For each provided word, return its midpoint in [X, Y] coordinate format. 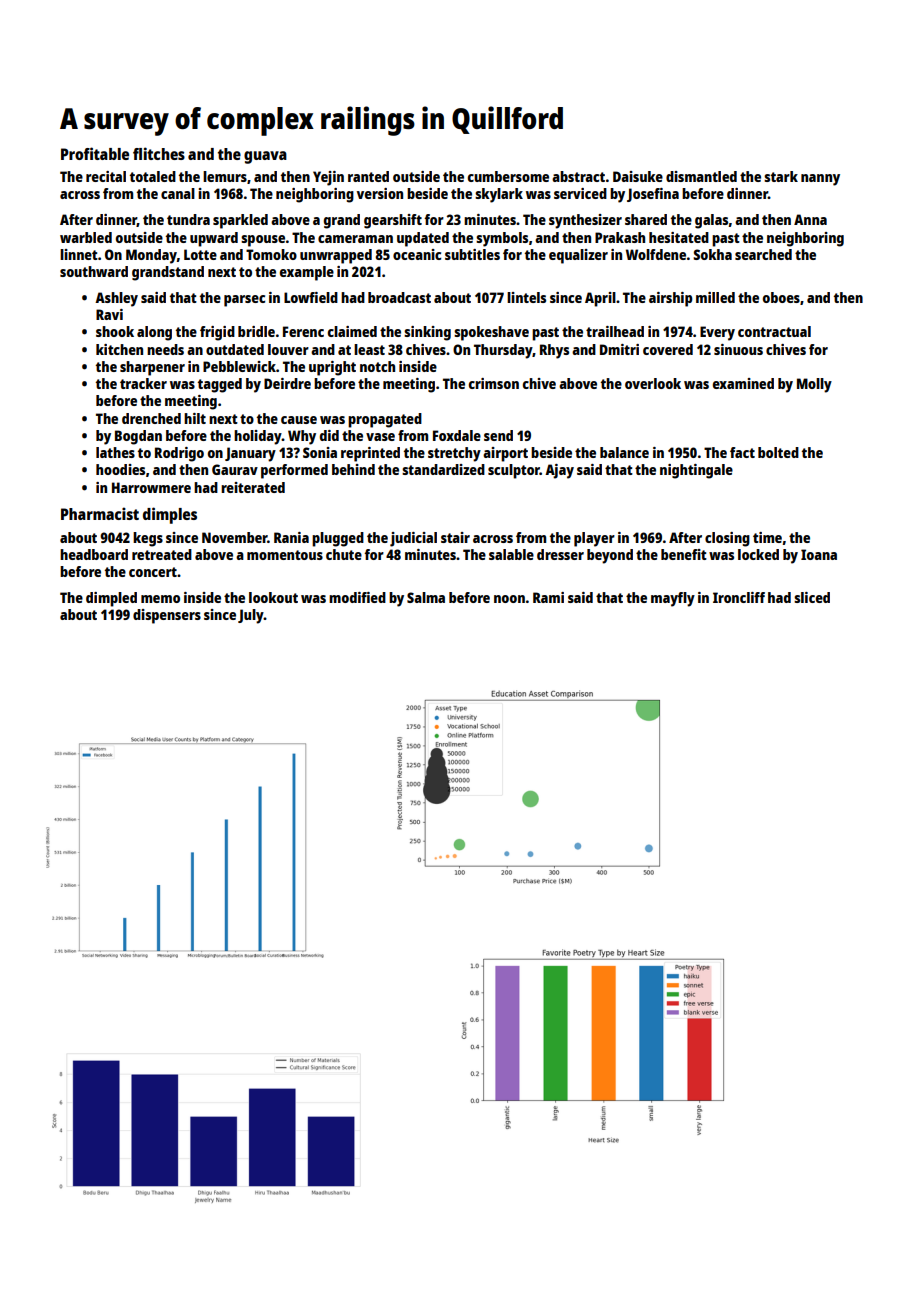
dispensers [167, 616]
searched [763, 254]
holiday [258, 437]
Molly [814, 385]
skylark [499, 195]
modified [357, 597]
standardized [443, 469]
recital [106, 176]
